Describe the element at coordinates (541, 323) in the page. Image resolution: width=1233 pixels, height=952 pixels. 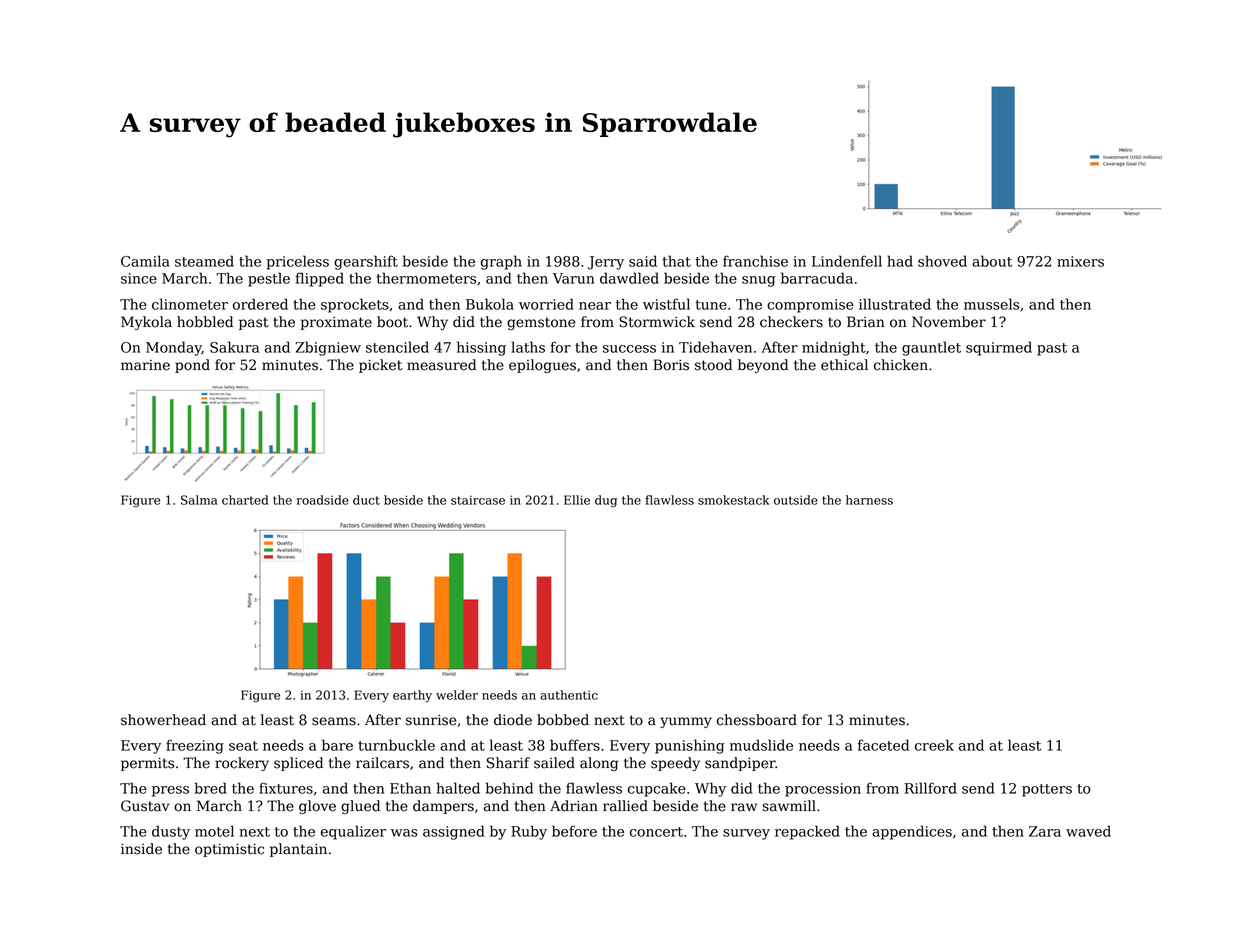
I see `gemstone` at that location.
